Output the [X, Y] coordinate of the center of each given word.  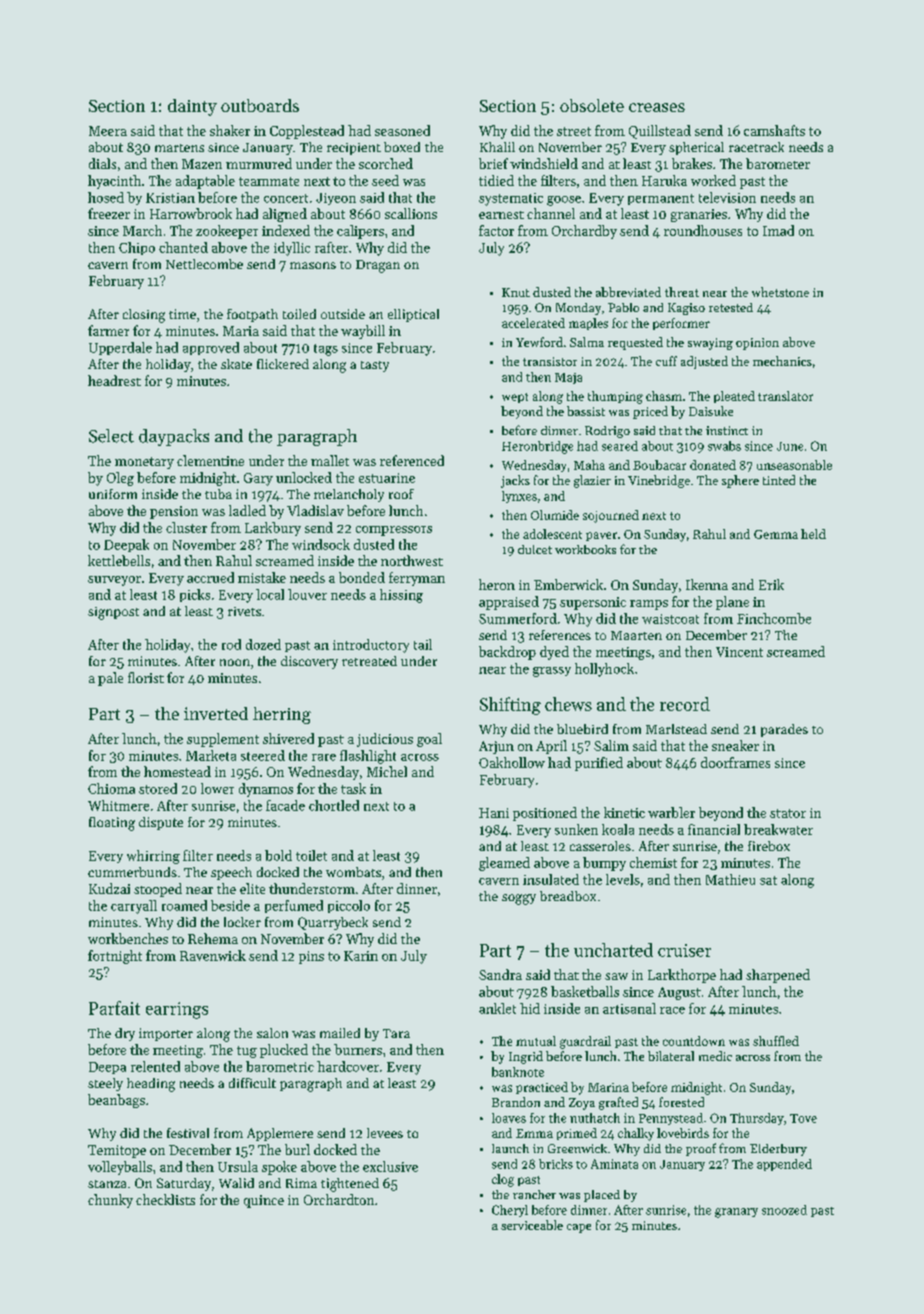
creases [657, 107]
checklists [165, 1199]
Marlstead [676, 729]
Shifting [510, 706]
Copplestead [307, 132]
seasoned [402, 130]
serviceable [532, 1225]
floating [112, 824]
